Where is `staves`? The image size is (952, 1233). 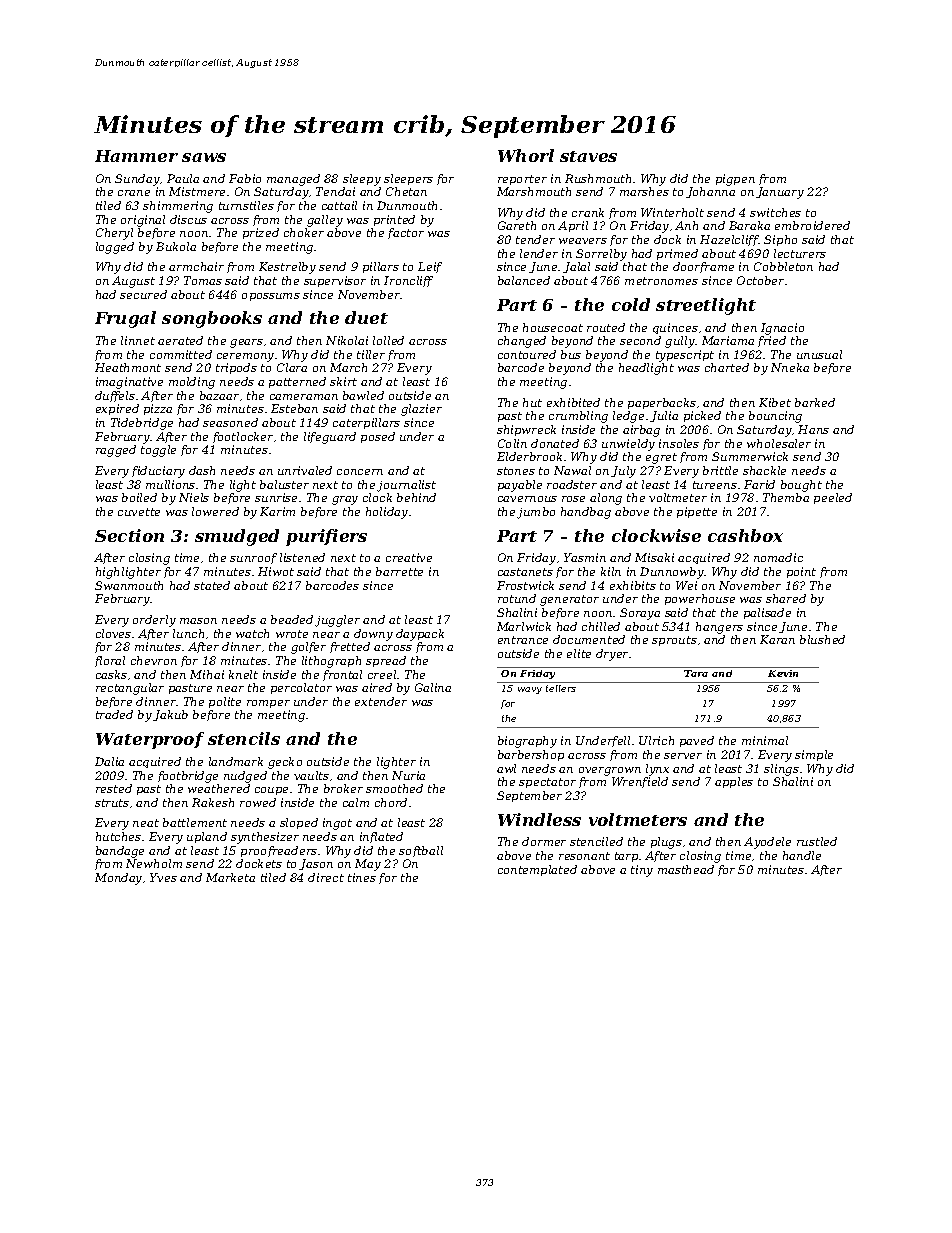
staves is located at coordinates (588, 156).
